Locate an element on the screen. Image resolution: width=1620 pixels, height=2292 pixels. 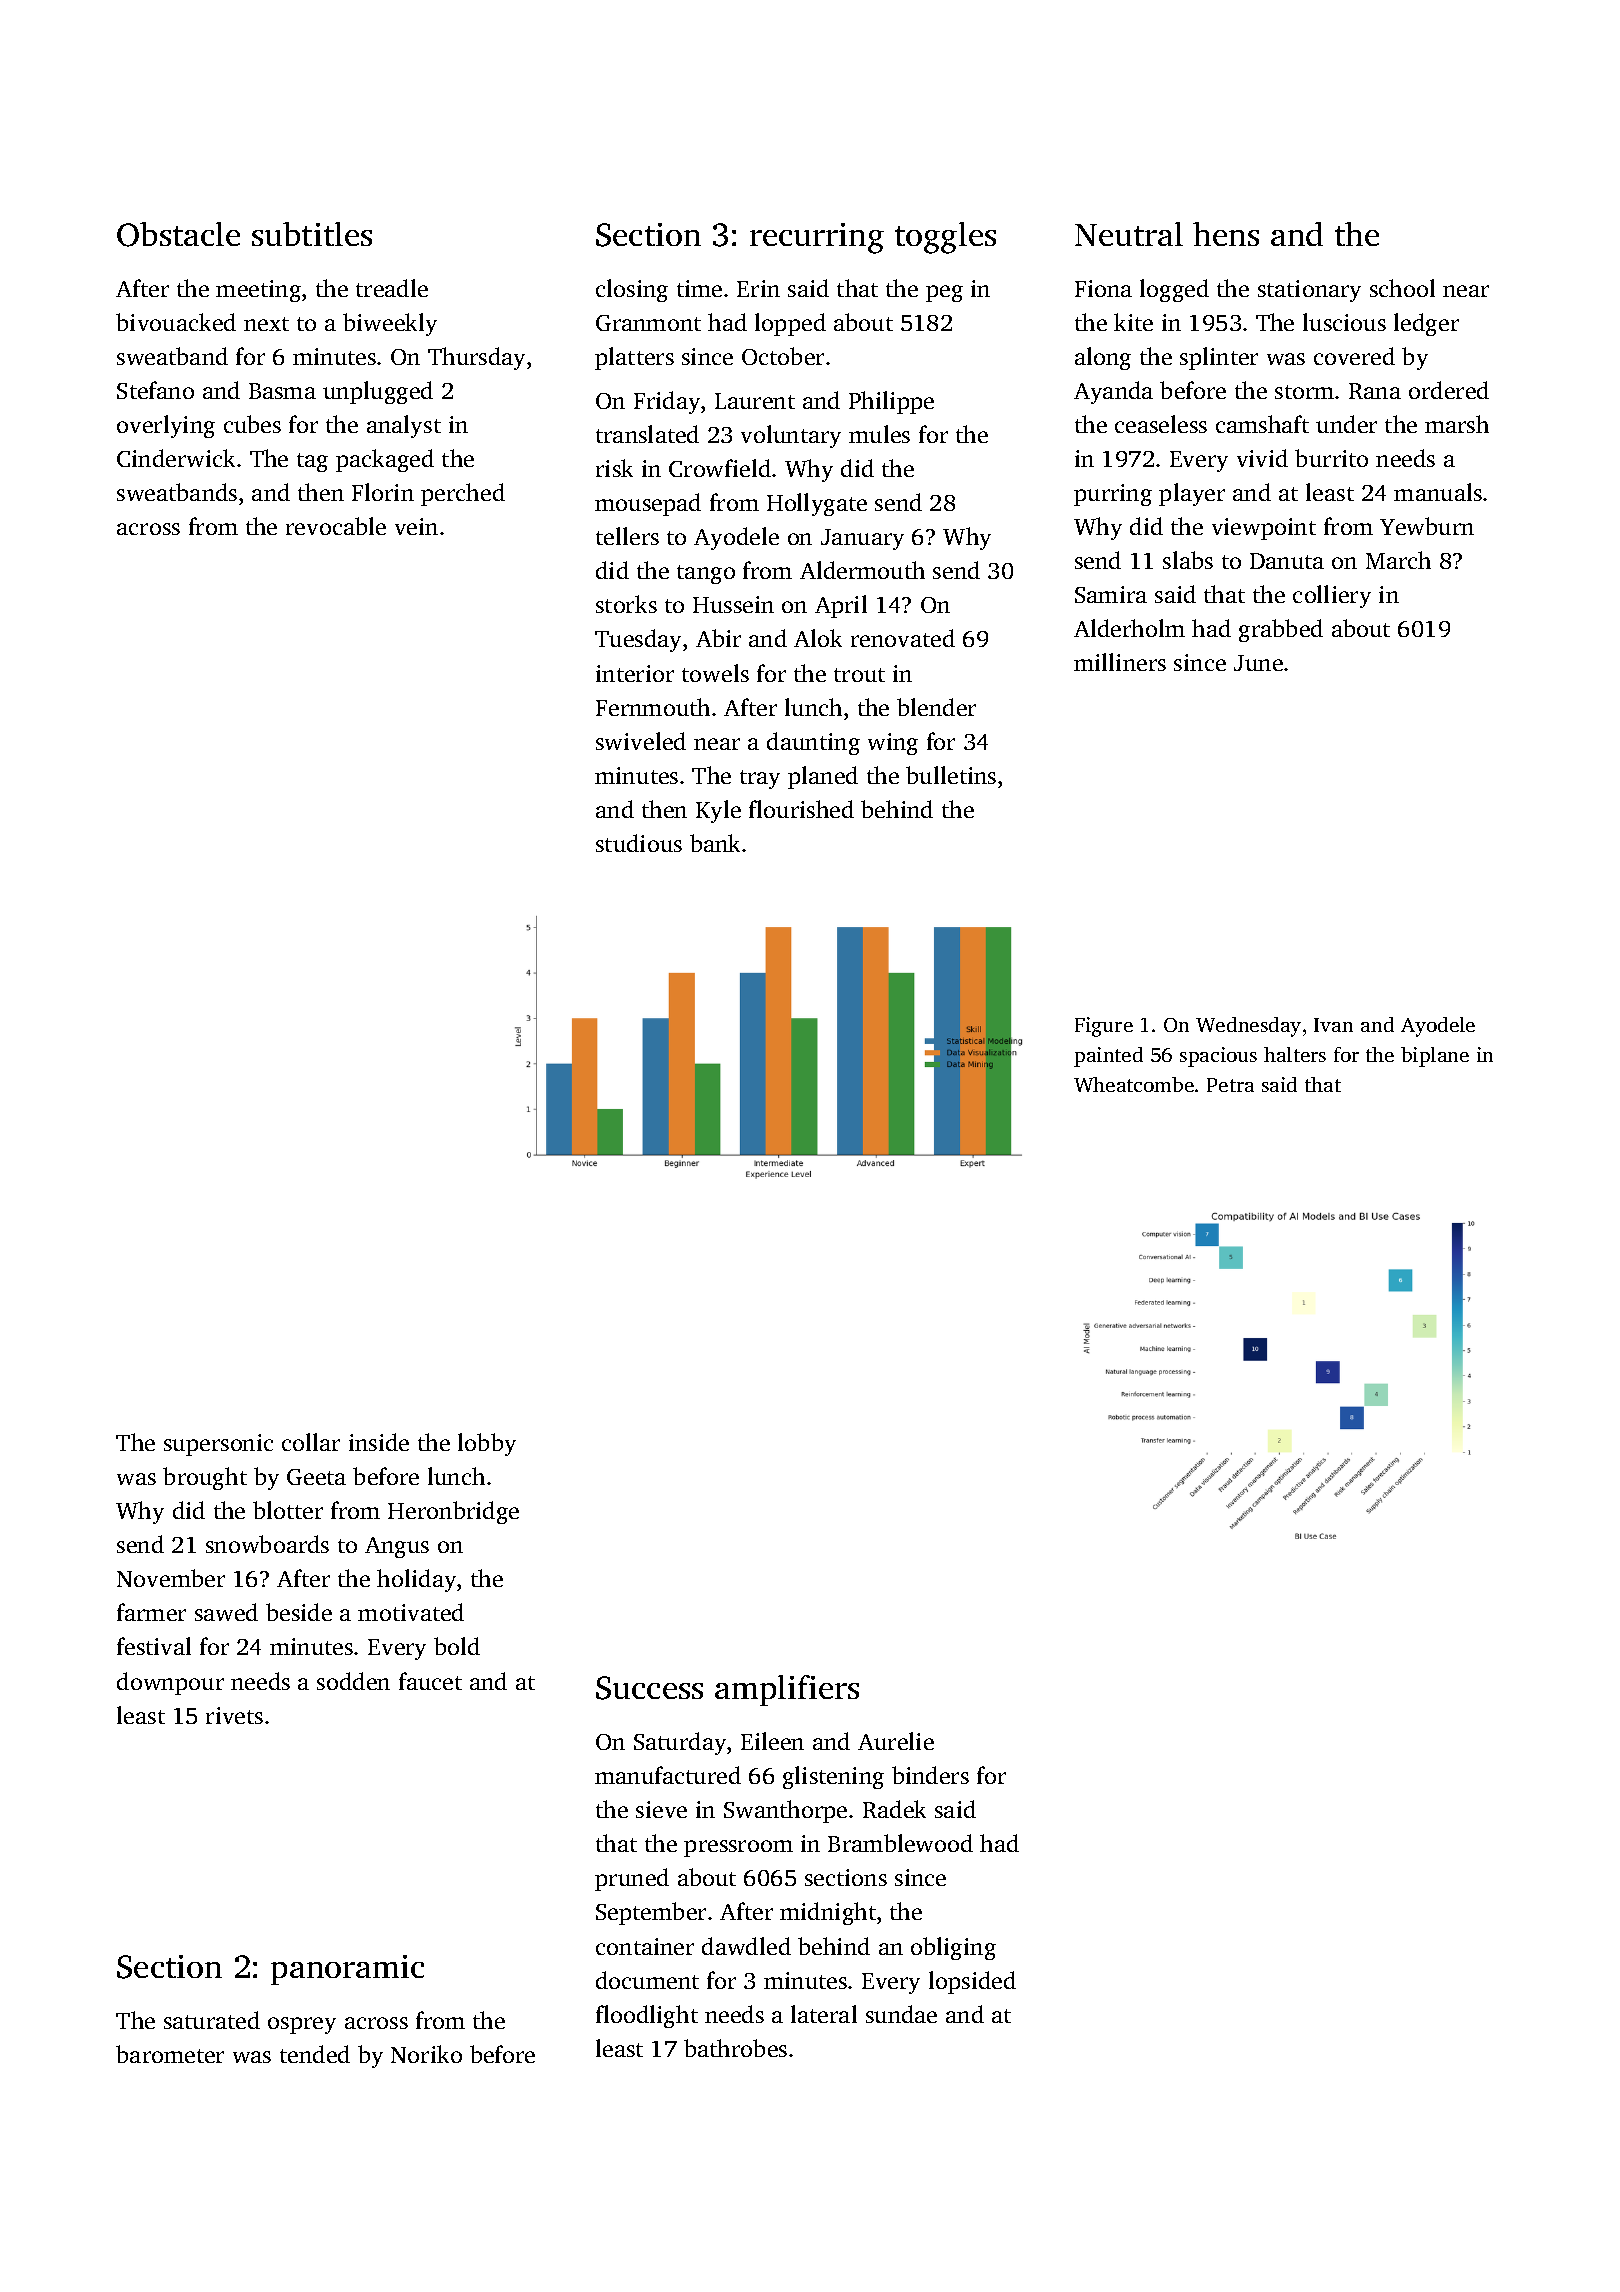
bulletins is located at coordinates (951, 775).
